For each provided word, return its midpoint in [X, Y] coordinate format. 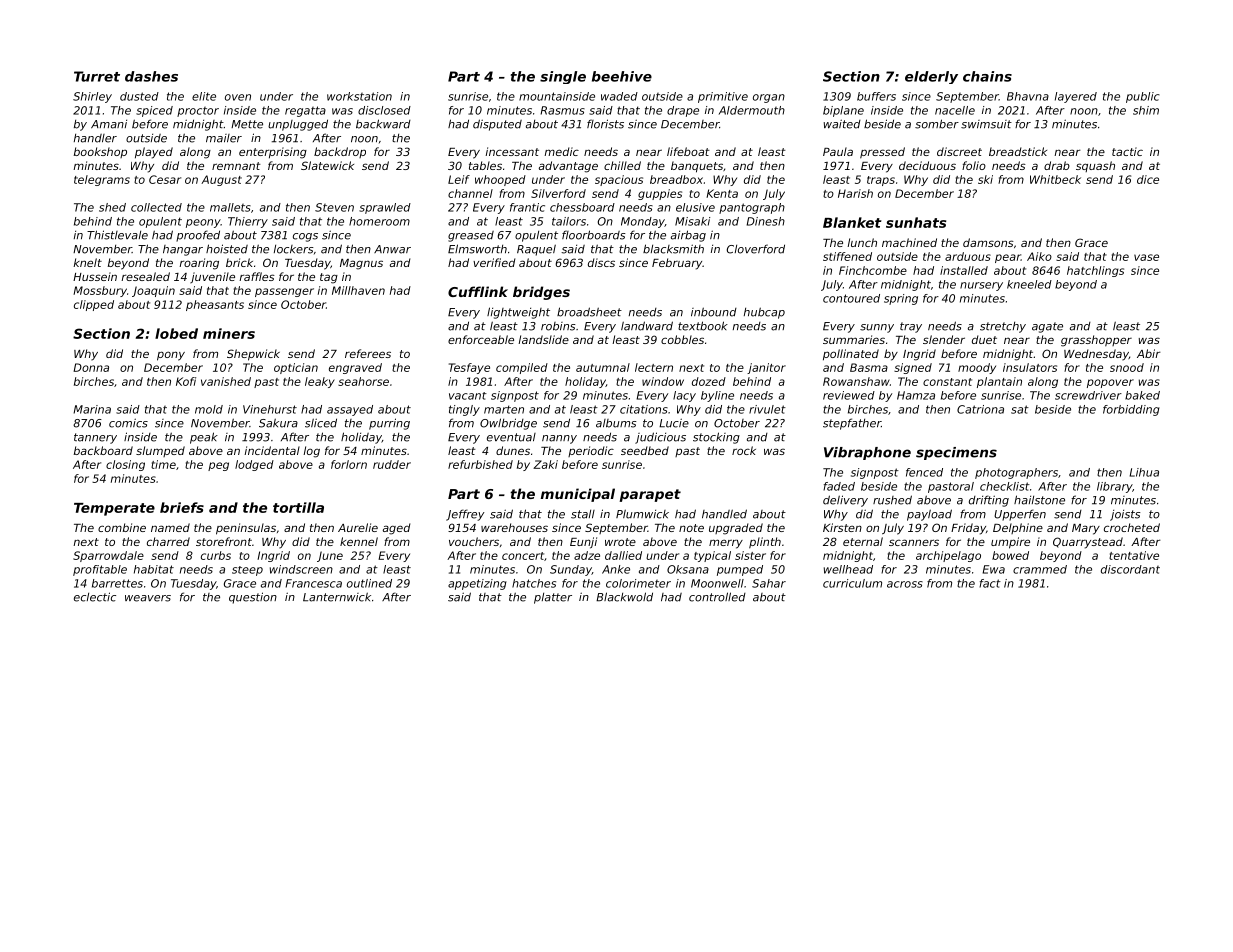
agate [1047, 327]
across [905, 584]
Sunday [571, 570]
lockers [293, 249]
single [563, 77]
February [677, 264]
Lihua [1144, 472]
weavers [148, 598]
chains [987, 76]
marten [504, 409]
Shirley [92, 97]
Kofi [186, 381]
